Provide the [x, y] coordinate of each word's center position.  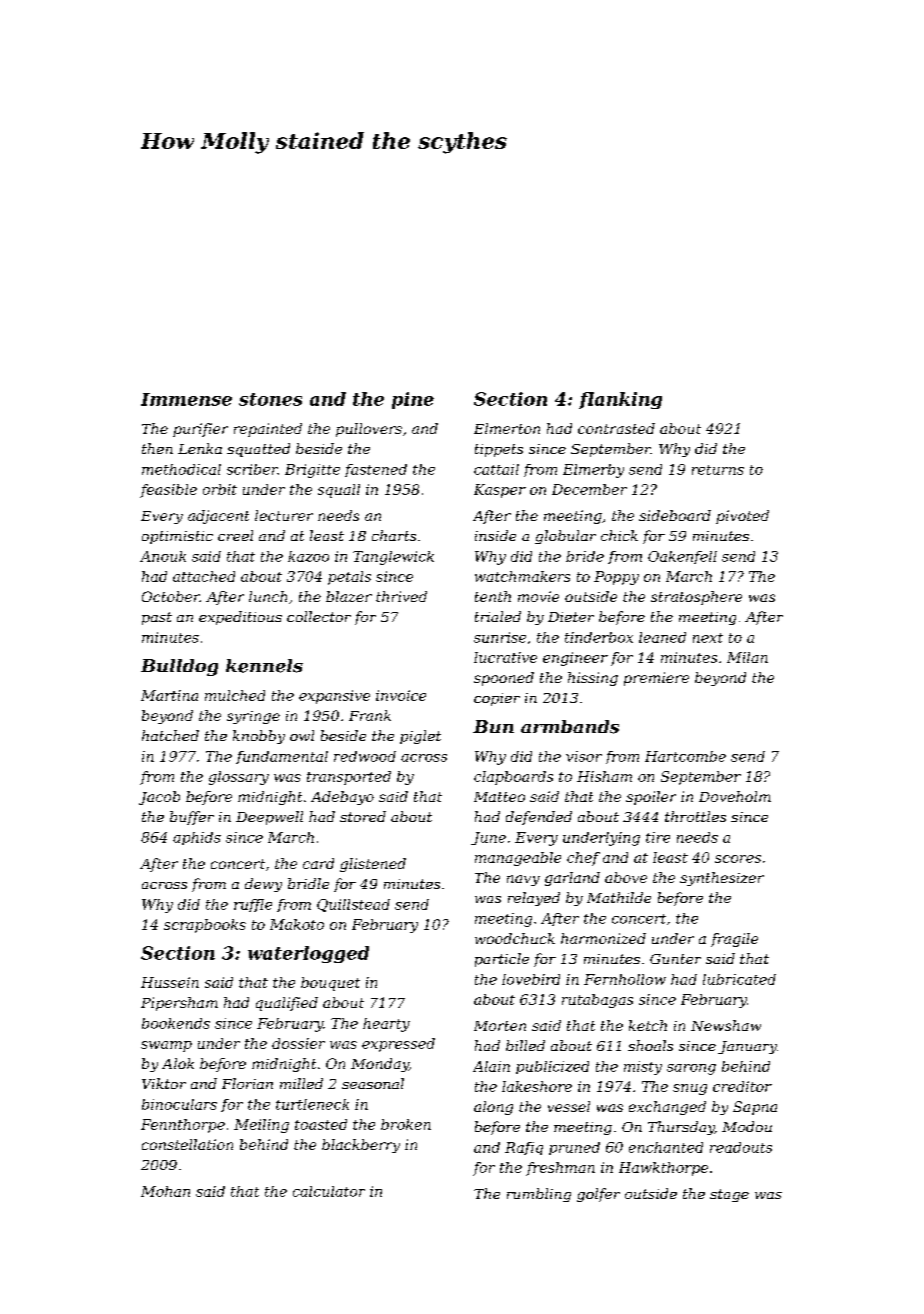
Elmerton [507, 428]
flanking [620, 400]
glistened [373, 865]
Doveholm [735, 796]
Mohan [165, 1191]
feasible [168, 491]
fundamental [282, 757]
